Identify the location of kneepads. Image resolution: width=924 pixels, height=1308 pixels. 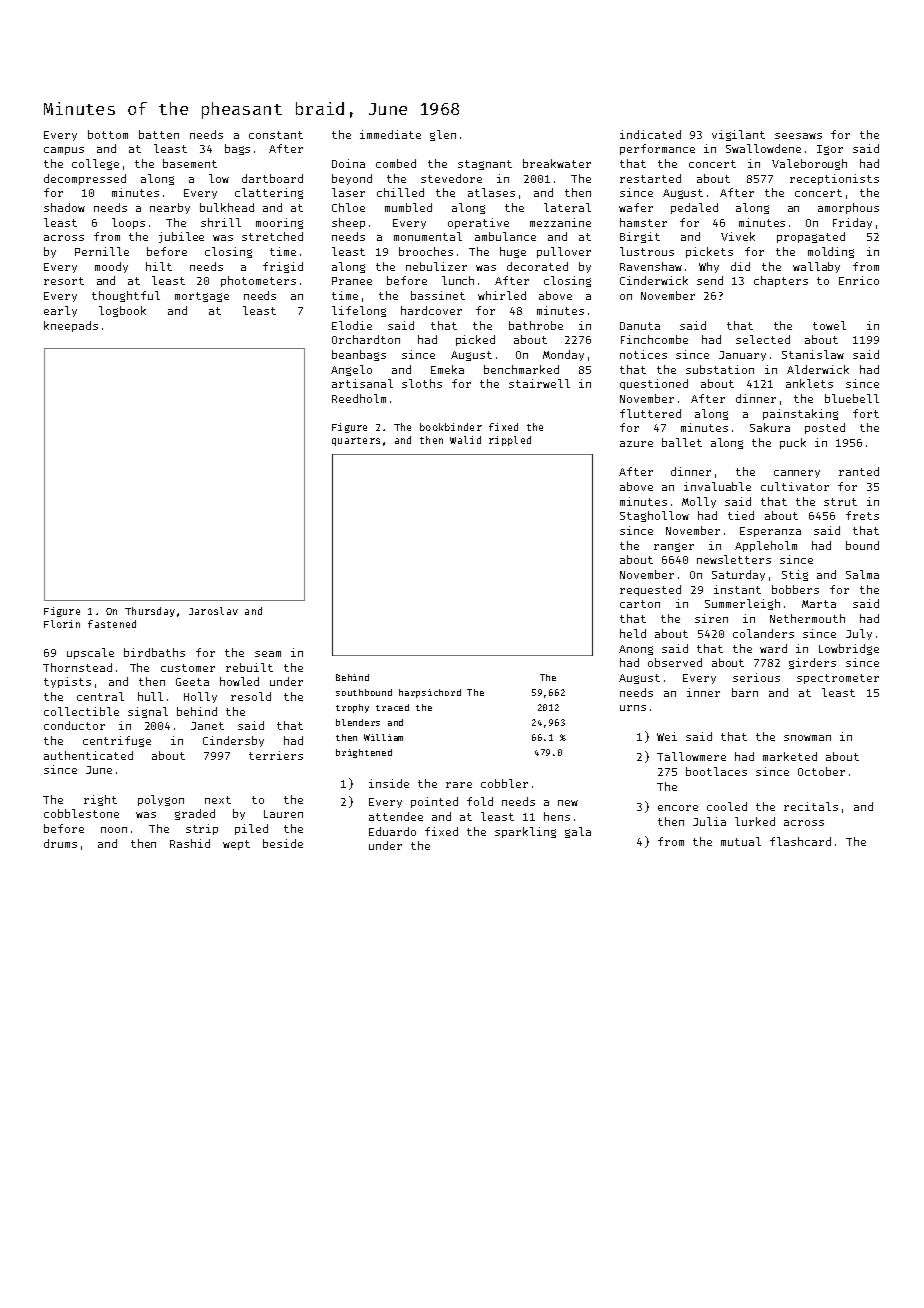
(71, 326).
